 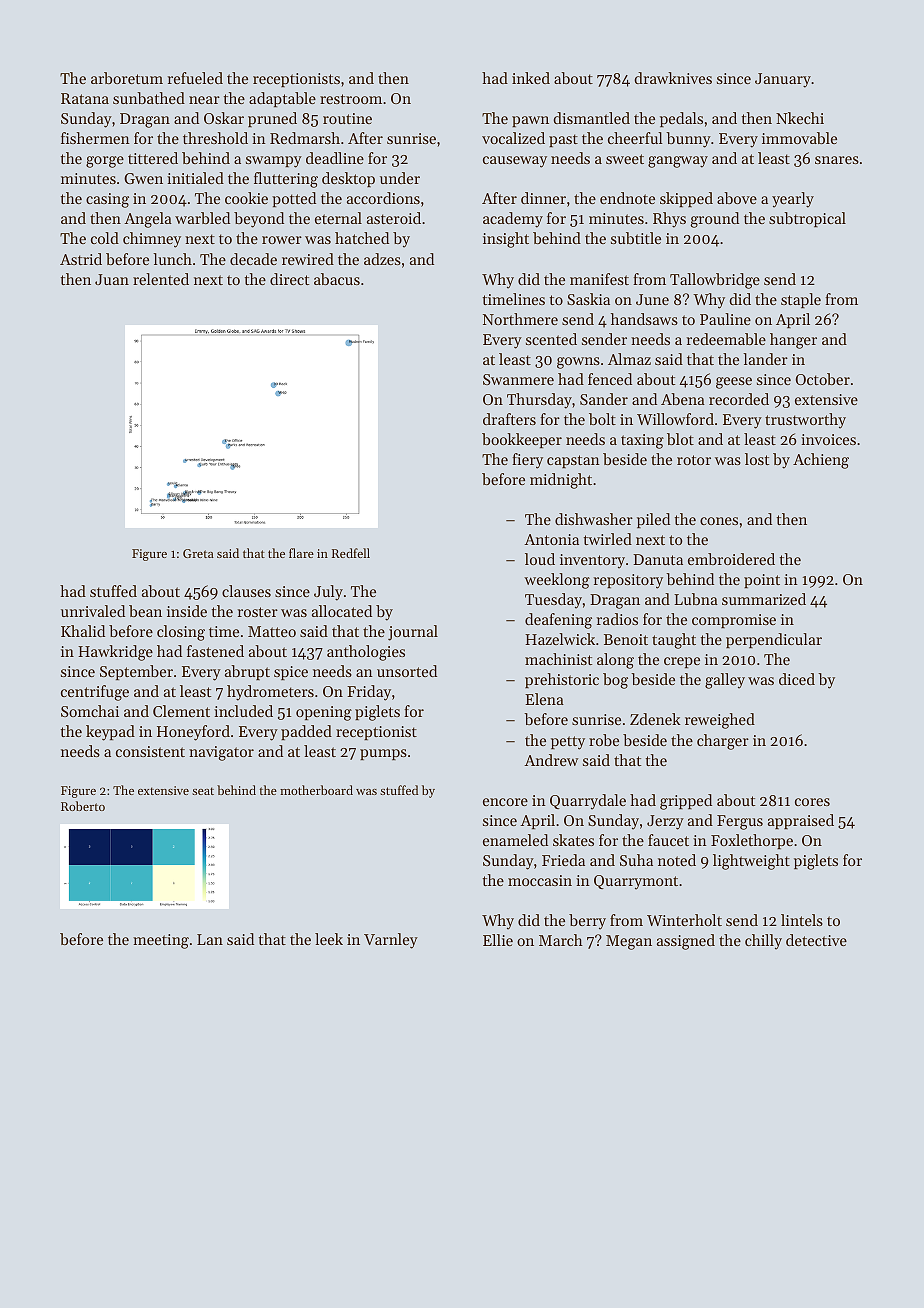 I want to click on Khalid, so click(x=83, y=631).
